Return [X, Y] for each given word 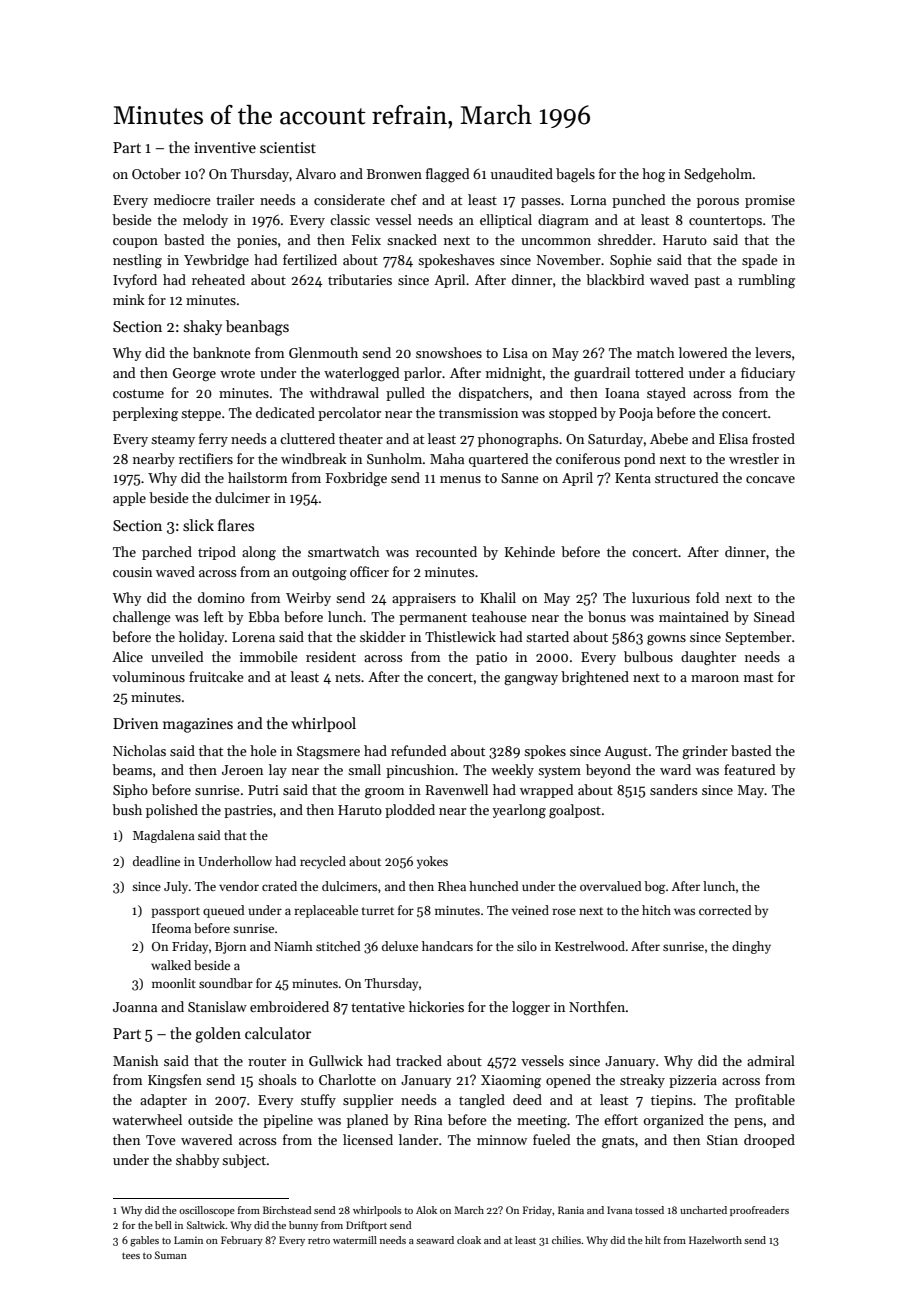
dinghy [751, 947]
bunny [303, 1226]
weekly [512, 771]
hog [653, 175]
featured [749, 769]
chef [404, 199]
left [213, 616]
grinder [705, 752]
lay [278, 771]
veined [530, 910]
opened [568, 1081]
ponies [257, 241]
